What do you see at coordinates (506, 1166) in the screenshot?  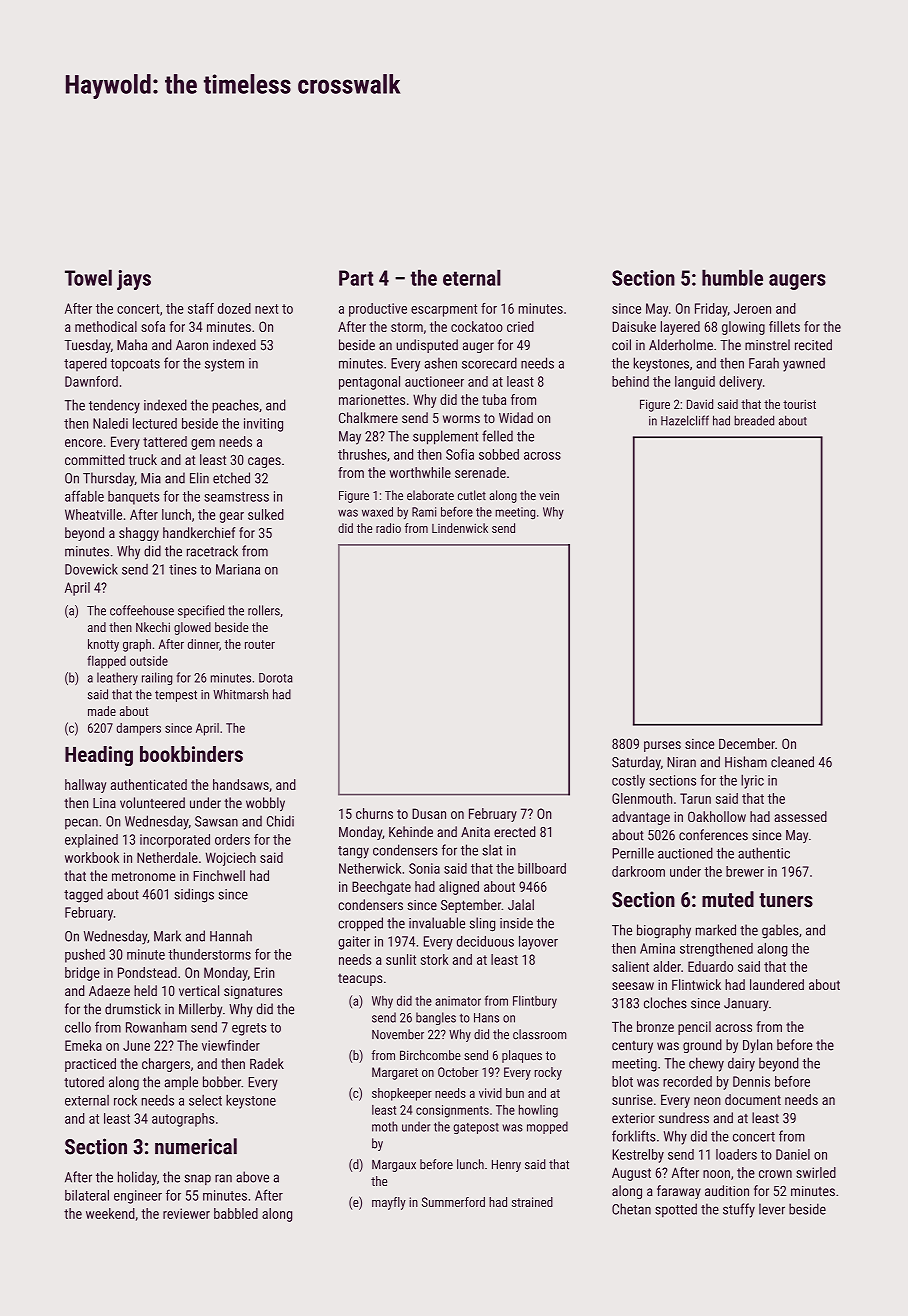 I see `Henry` at bounding box center [506, 1166].
